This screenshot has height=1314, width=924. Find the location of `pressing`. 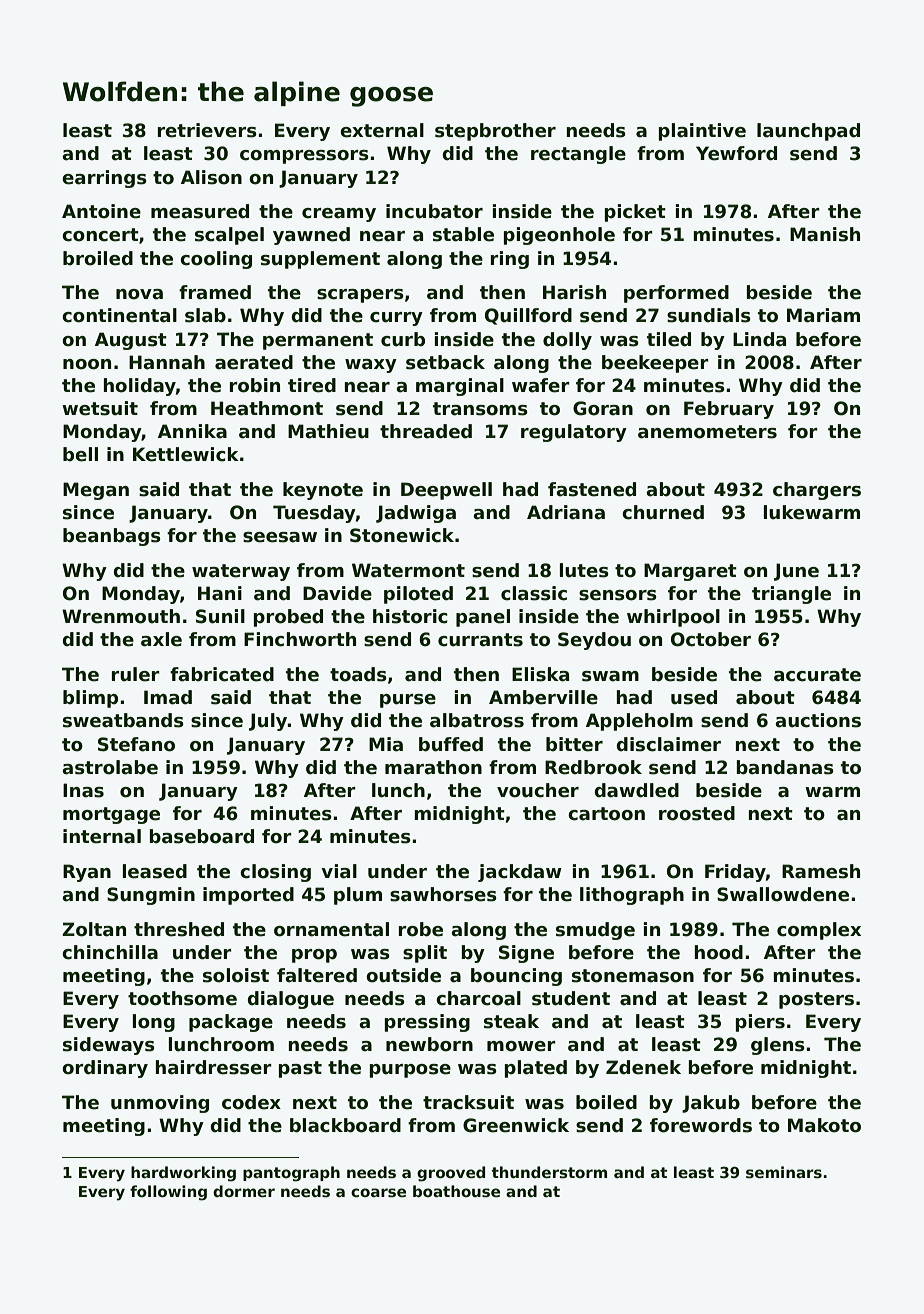

pressing is located at coordinates (427, 1023).
